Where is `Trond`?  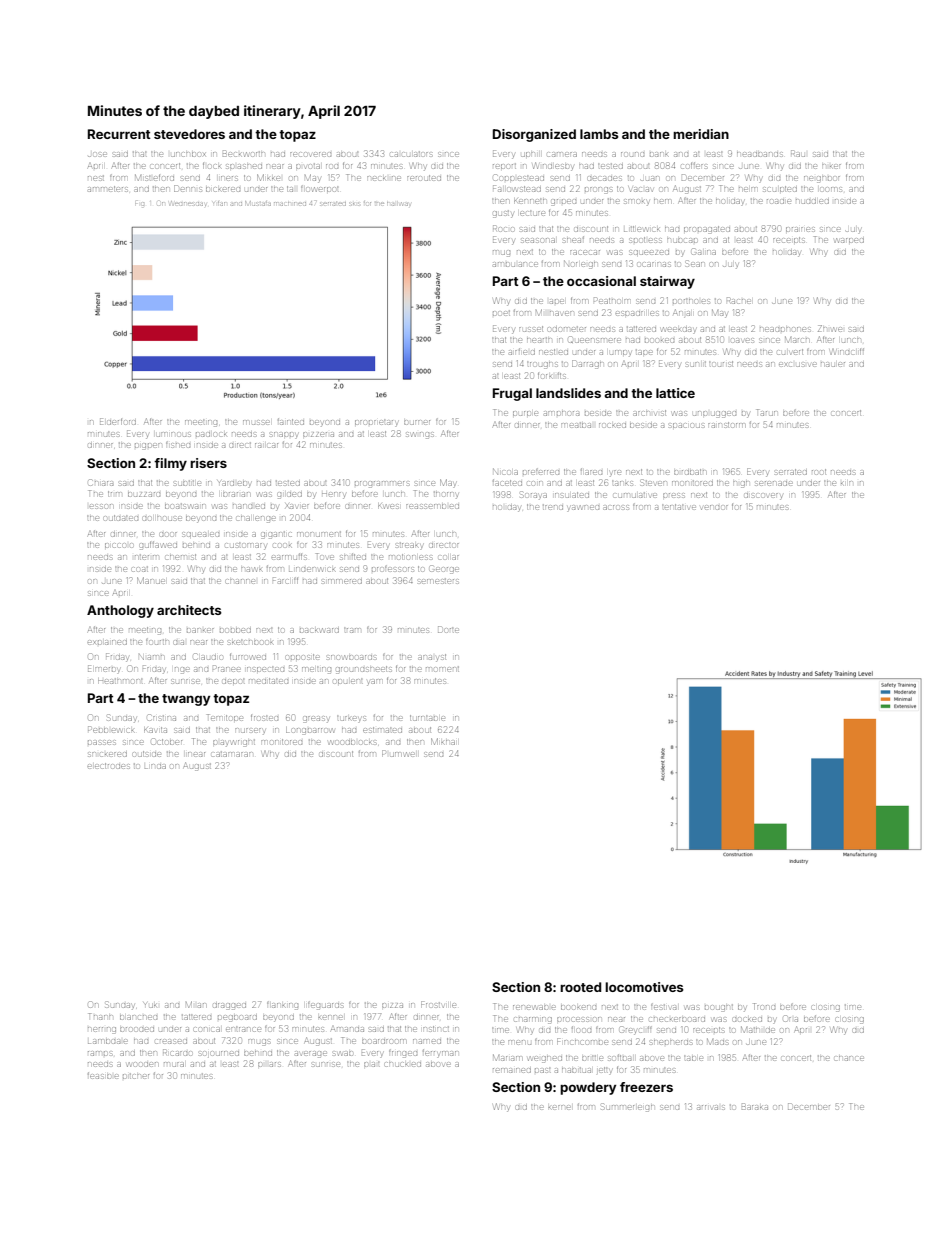
Trond is located at coordinates (764, 1006).
